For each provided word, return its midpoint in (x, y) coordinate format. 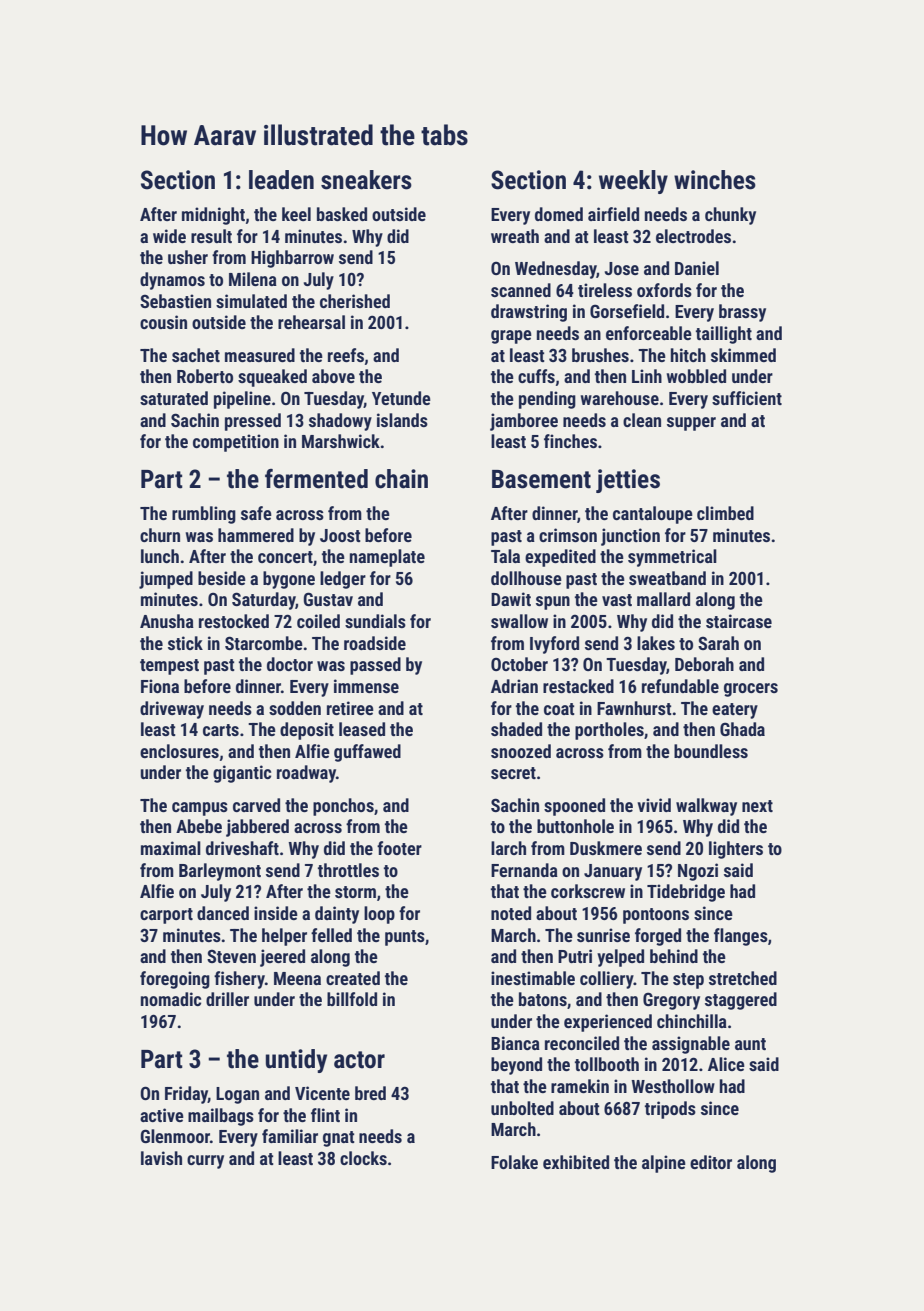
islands (402, 420)
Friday (186, 1095)
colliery (607, 980)
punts (405, 938)
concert (285, 557)
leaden (281, 180)
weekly (633, 182)
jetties (628, 481)
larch (508, 848)
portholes (609, 731)
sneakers (366, 180)
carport (166, 916)
